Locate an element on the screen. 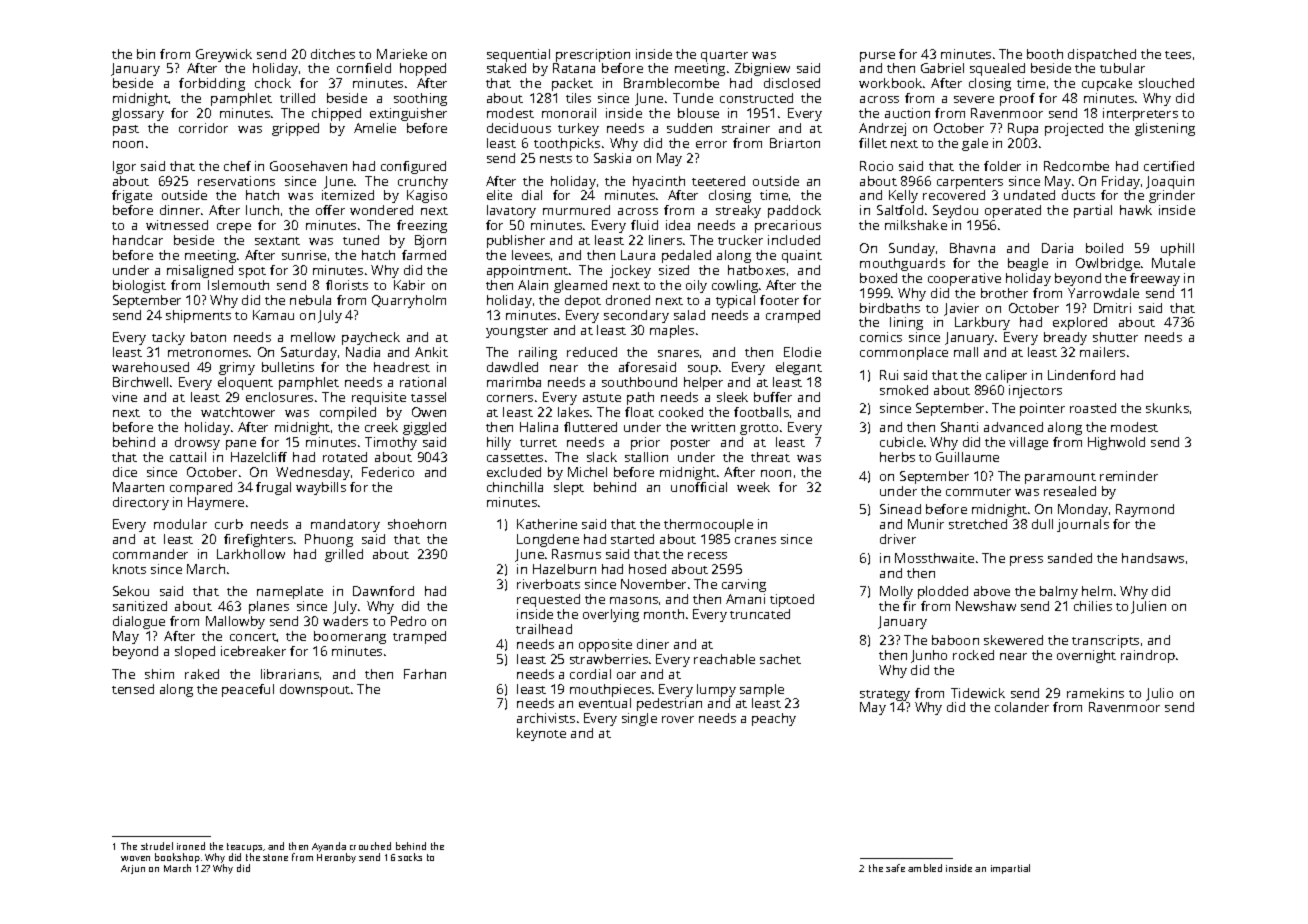  Arjun is located at coordinates (133, 869).
